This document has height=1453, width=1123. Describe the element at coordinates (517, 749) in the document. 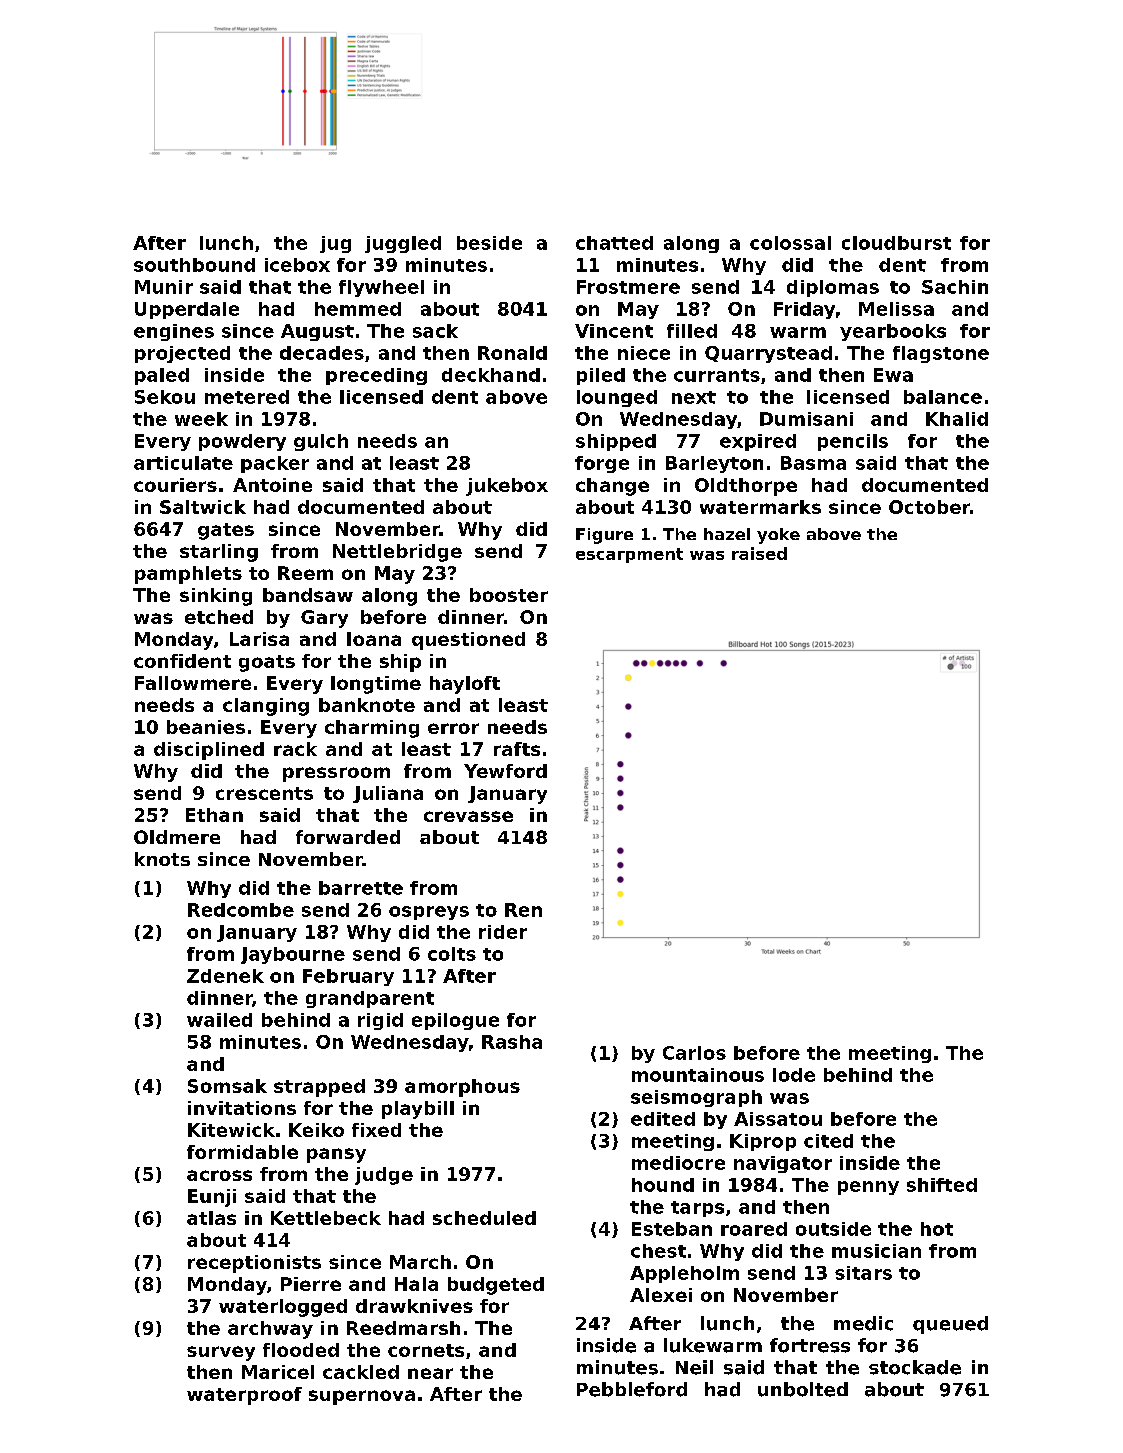

I see `rafts` at that location.
